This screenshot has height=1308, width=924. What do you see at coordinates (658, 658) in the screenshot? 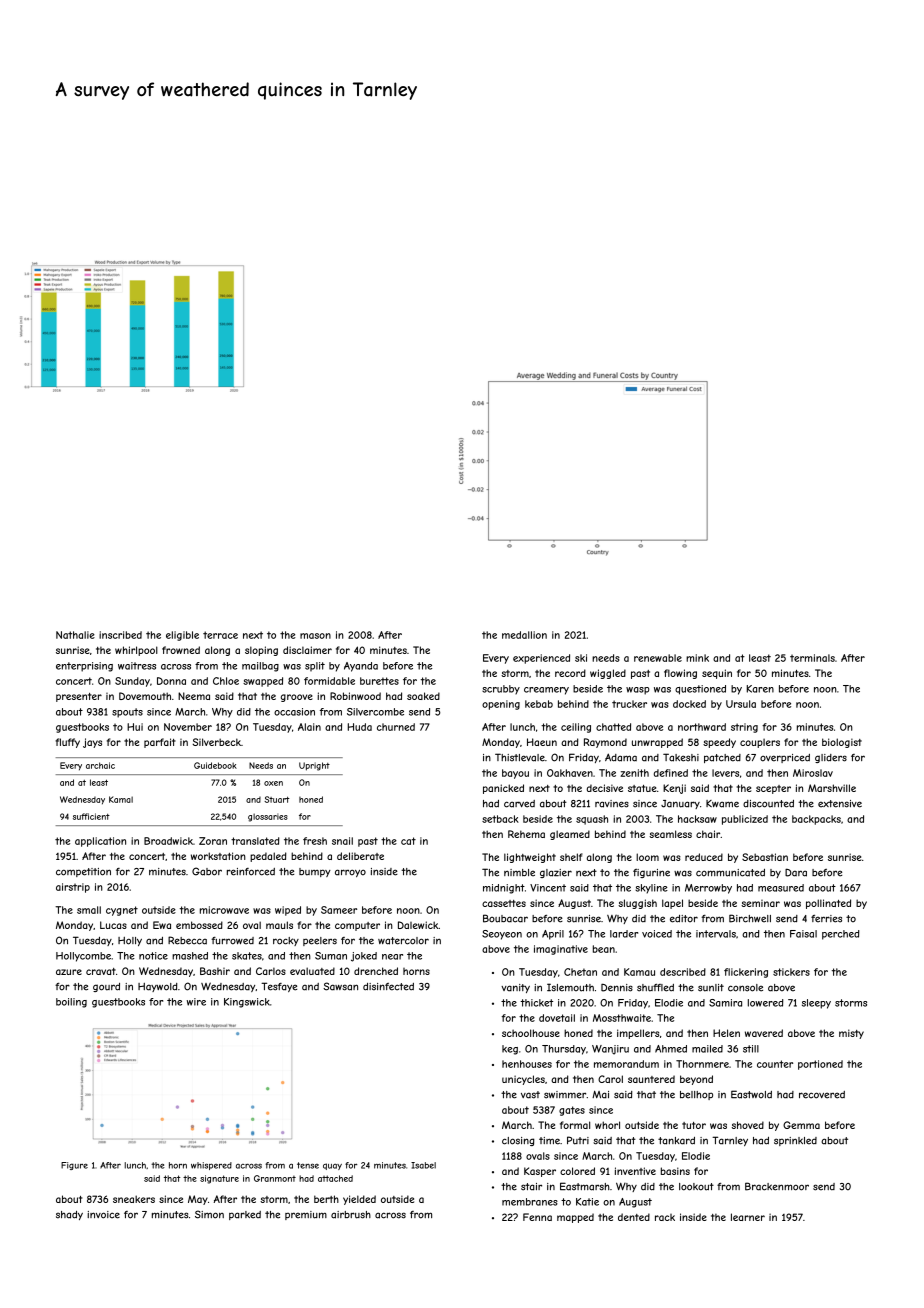
I see `renewable` at bounding box center [658, 658].
